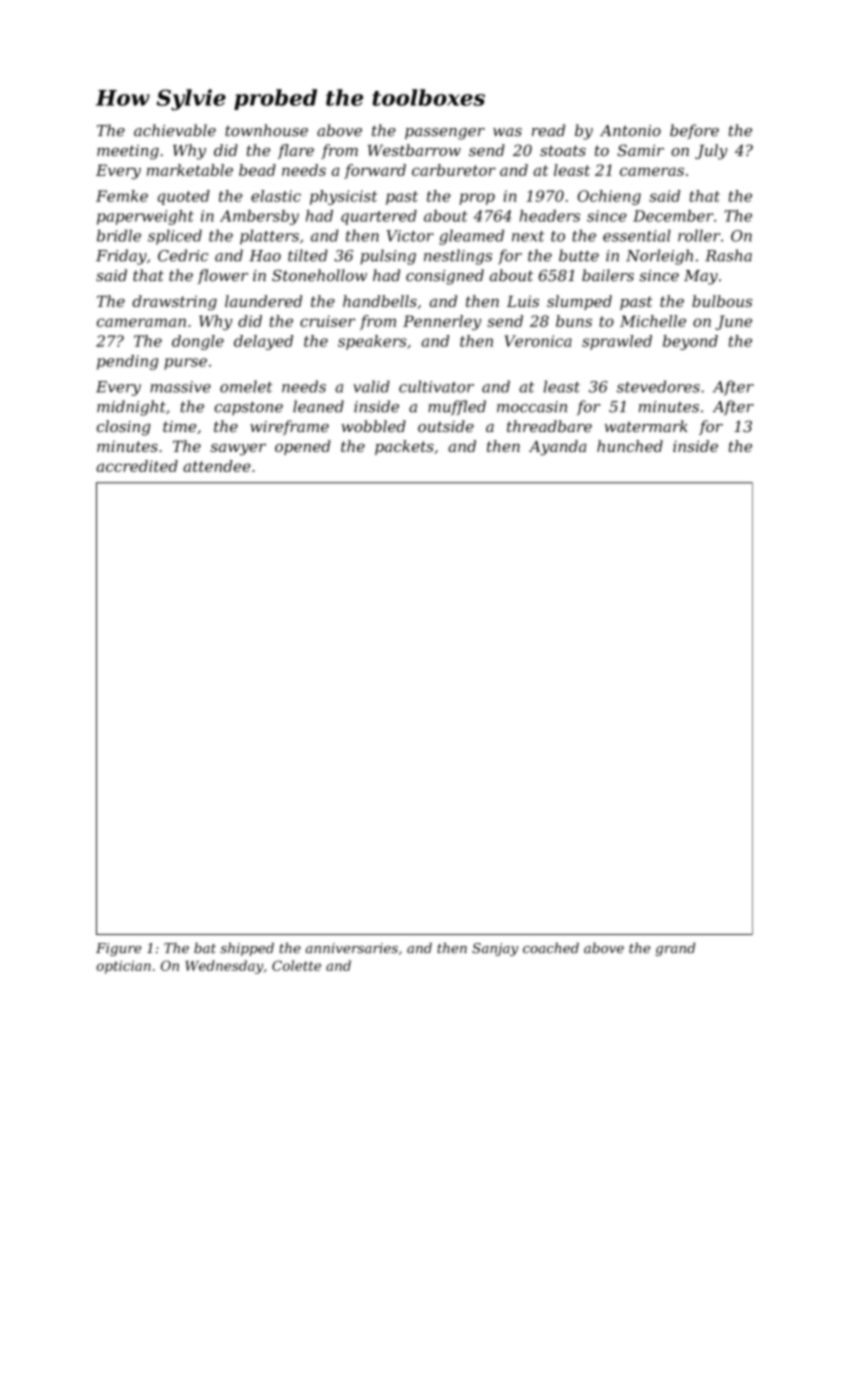 Image resolution: width=849 pixels, height=1400 pixels. I want to click on packets, so click(404, 447).
